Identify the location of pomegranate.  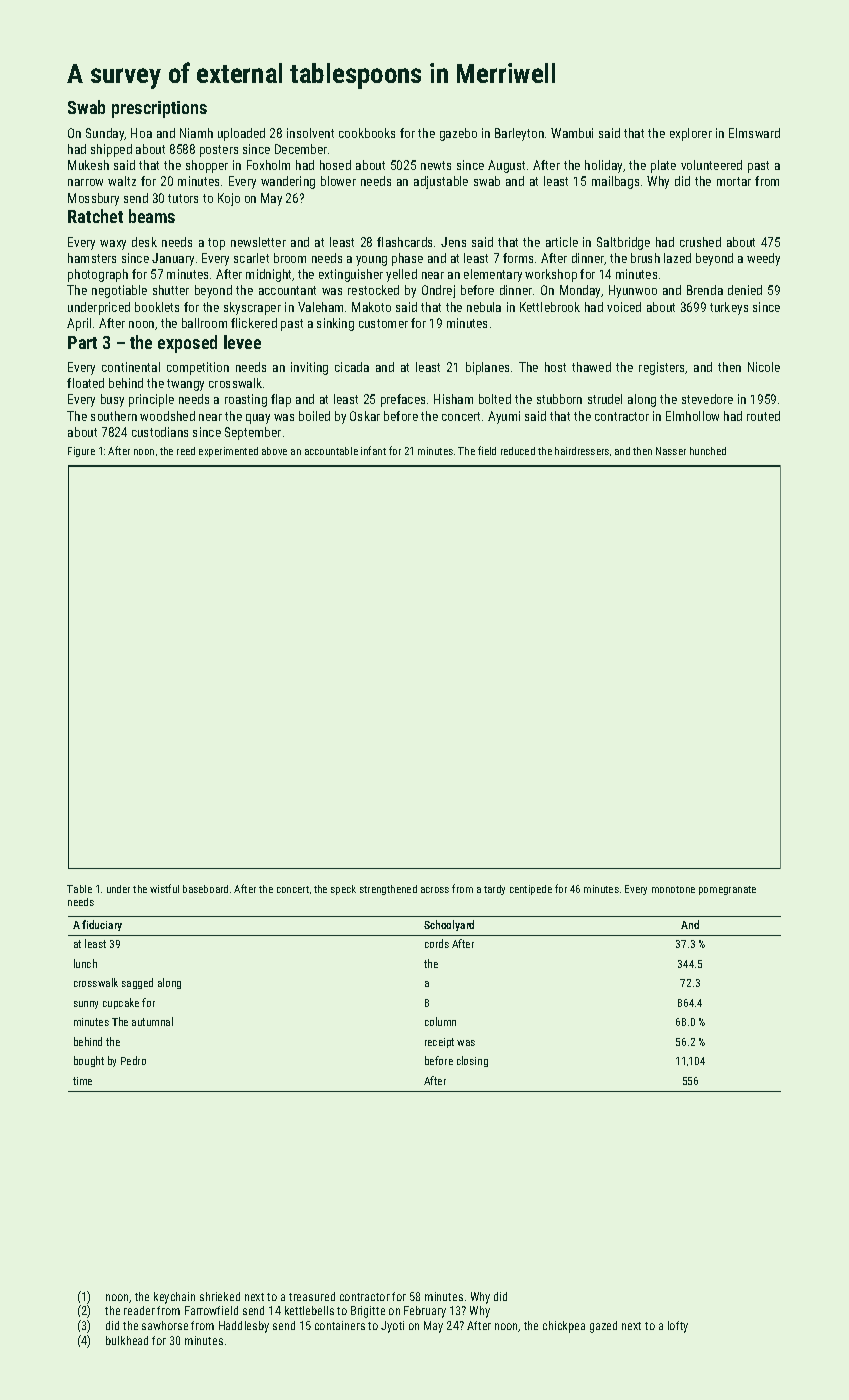
(727, 890).
